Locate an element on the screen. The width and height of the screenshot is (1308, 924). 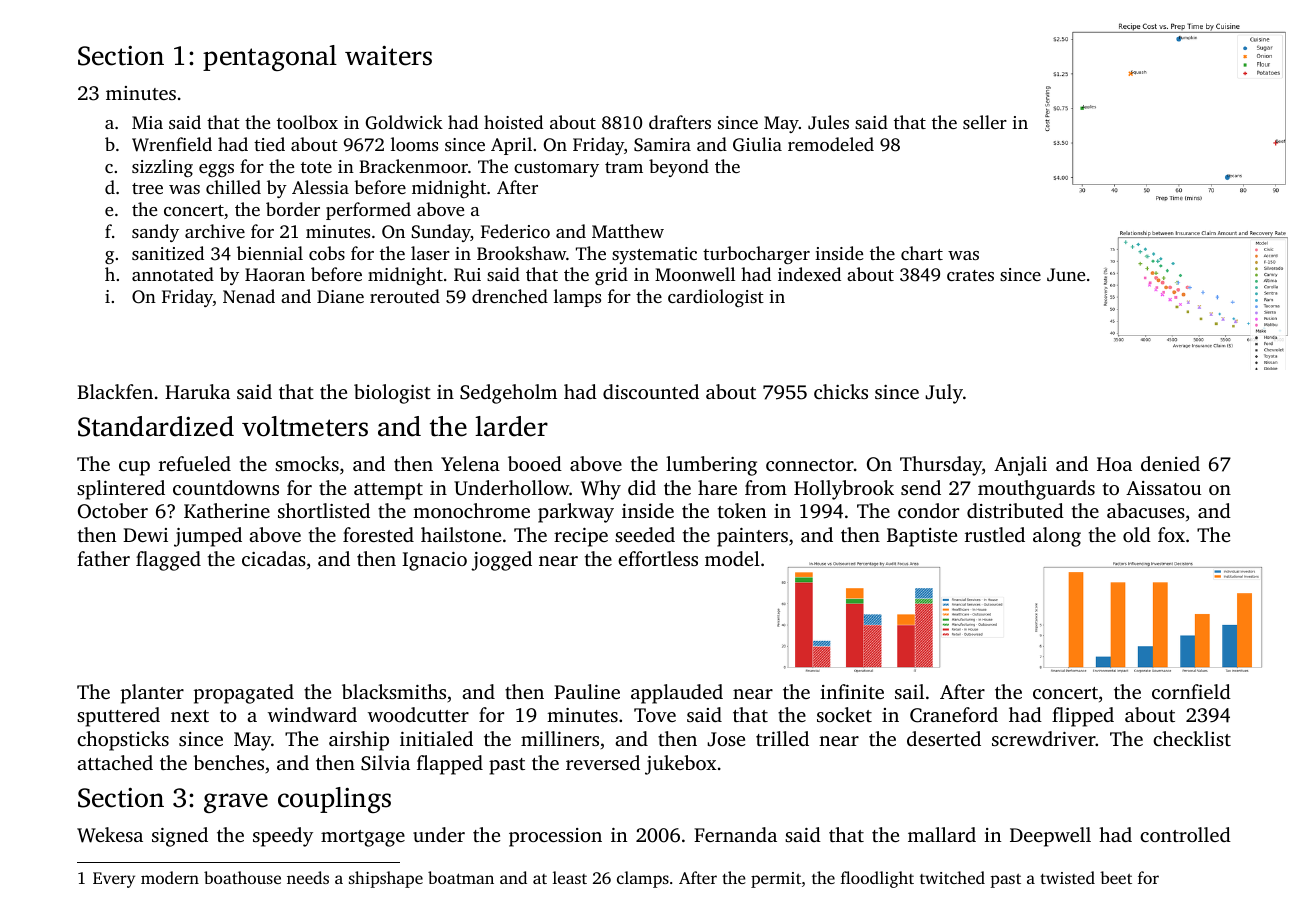
Every is located at coordinates (114, 880).
